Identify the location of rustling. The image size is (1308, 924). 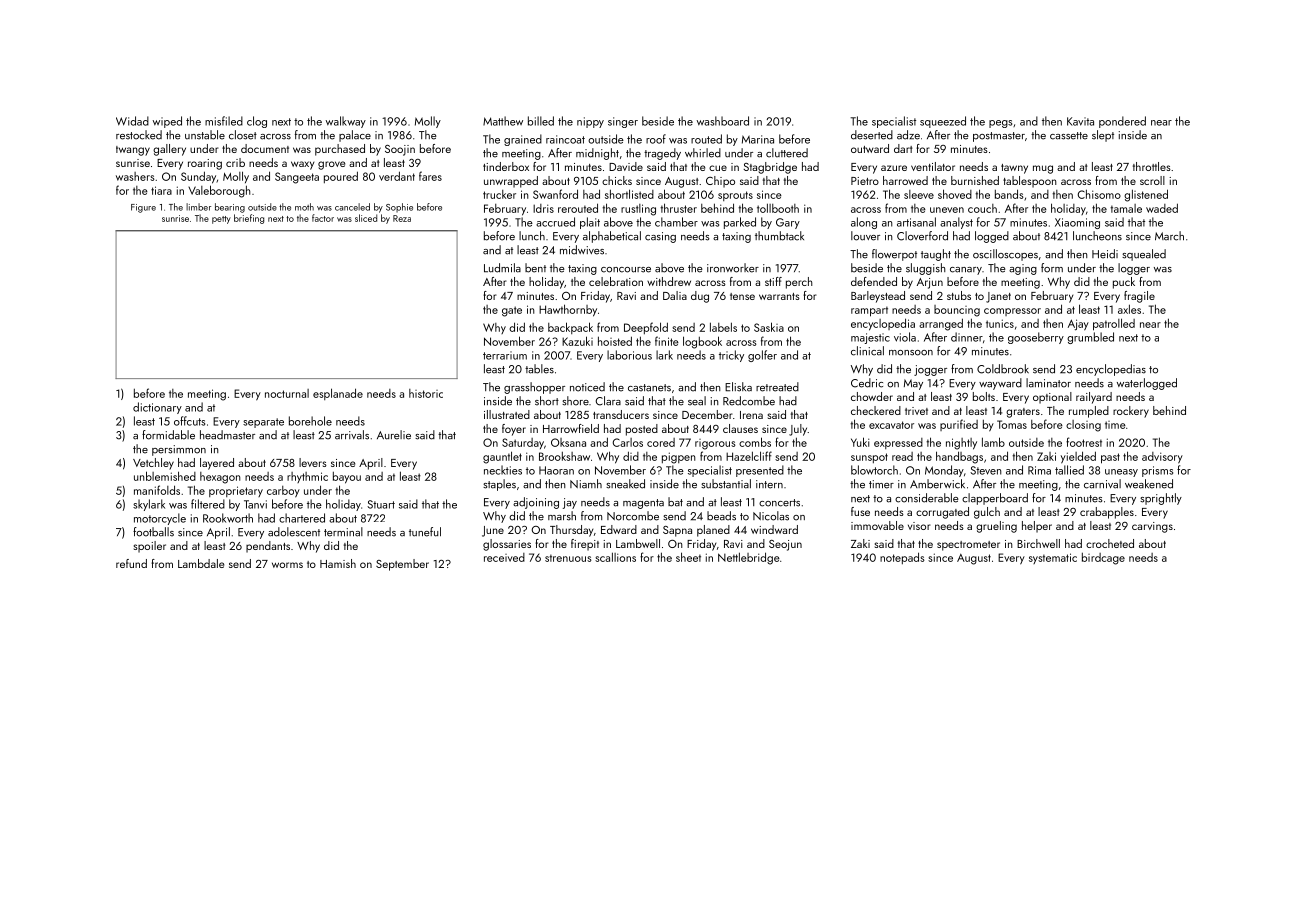
(638, 210).
